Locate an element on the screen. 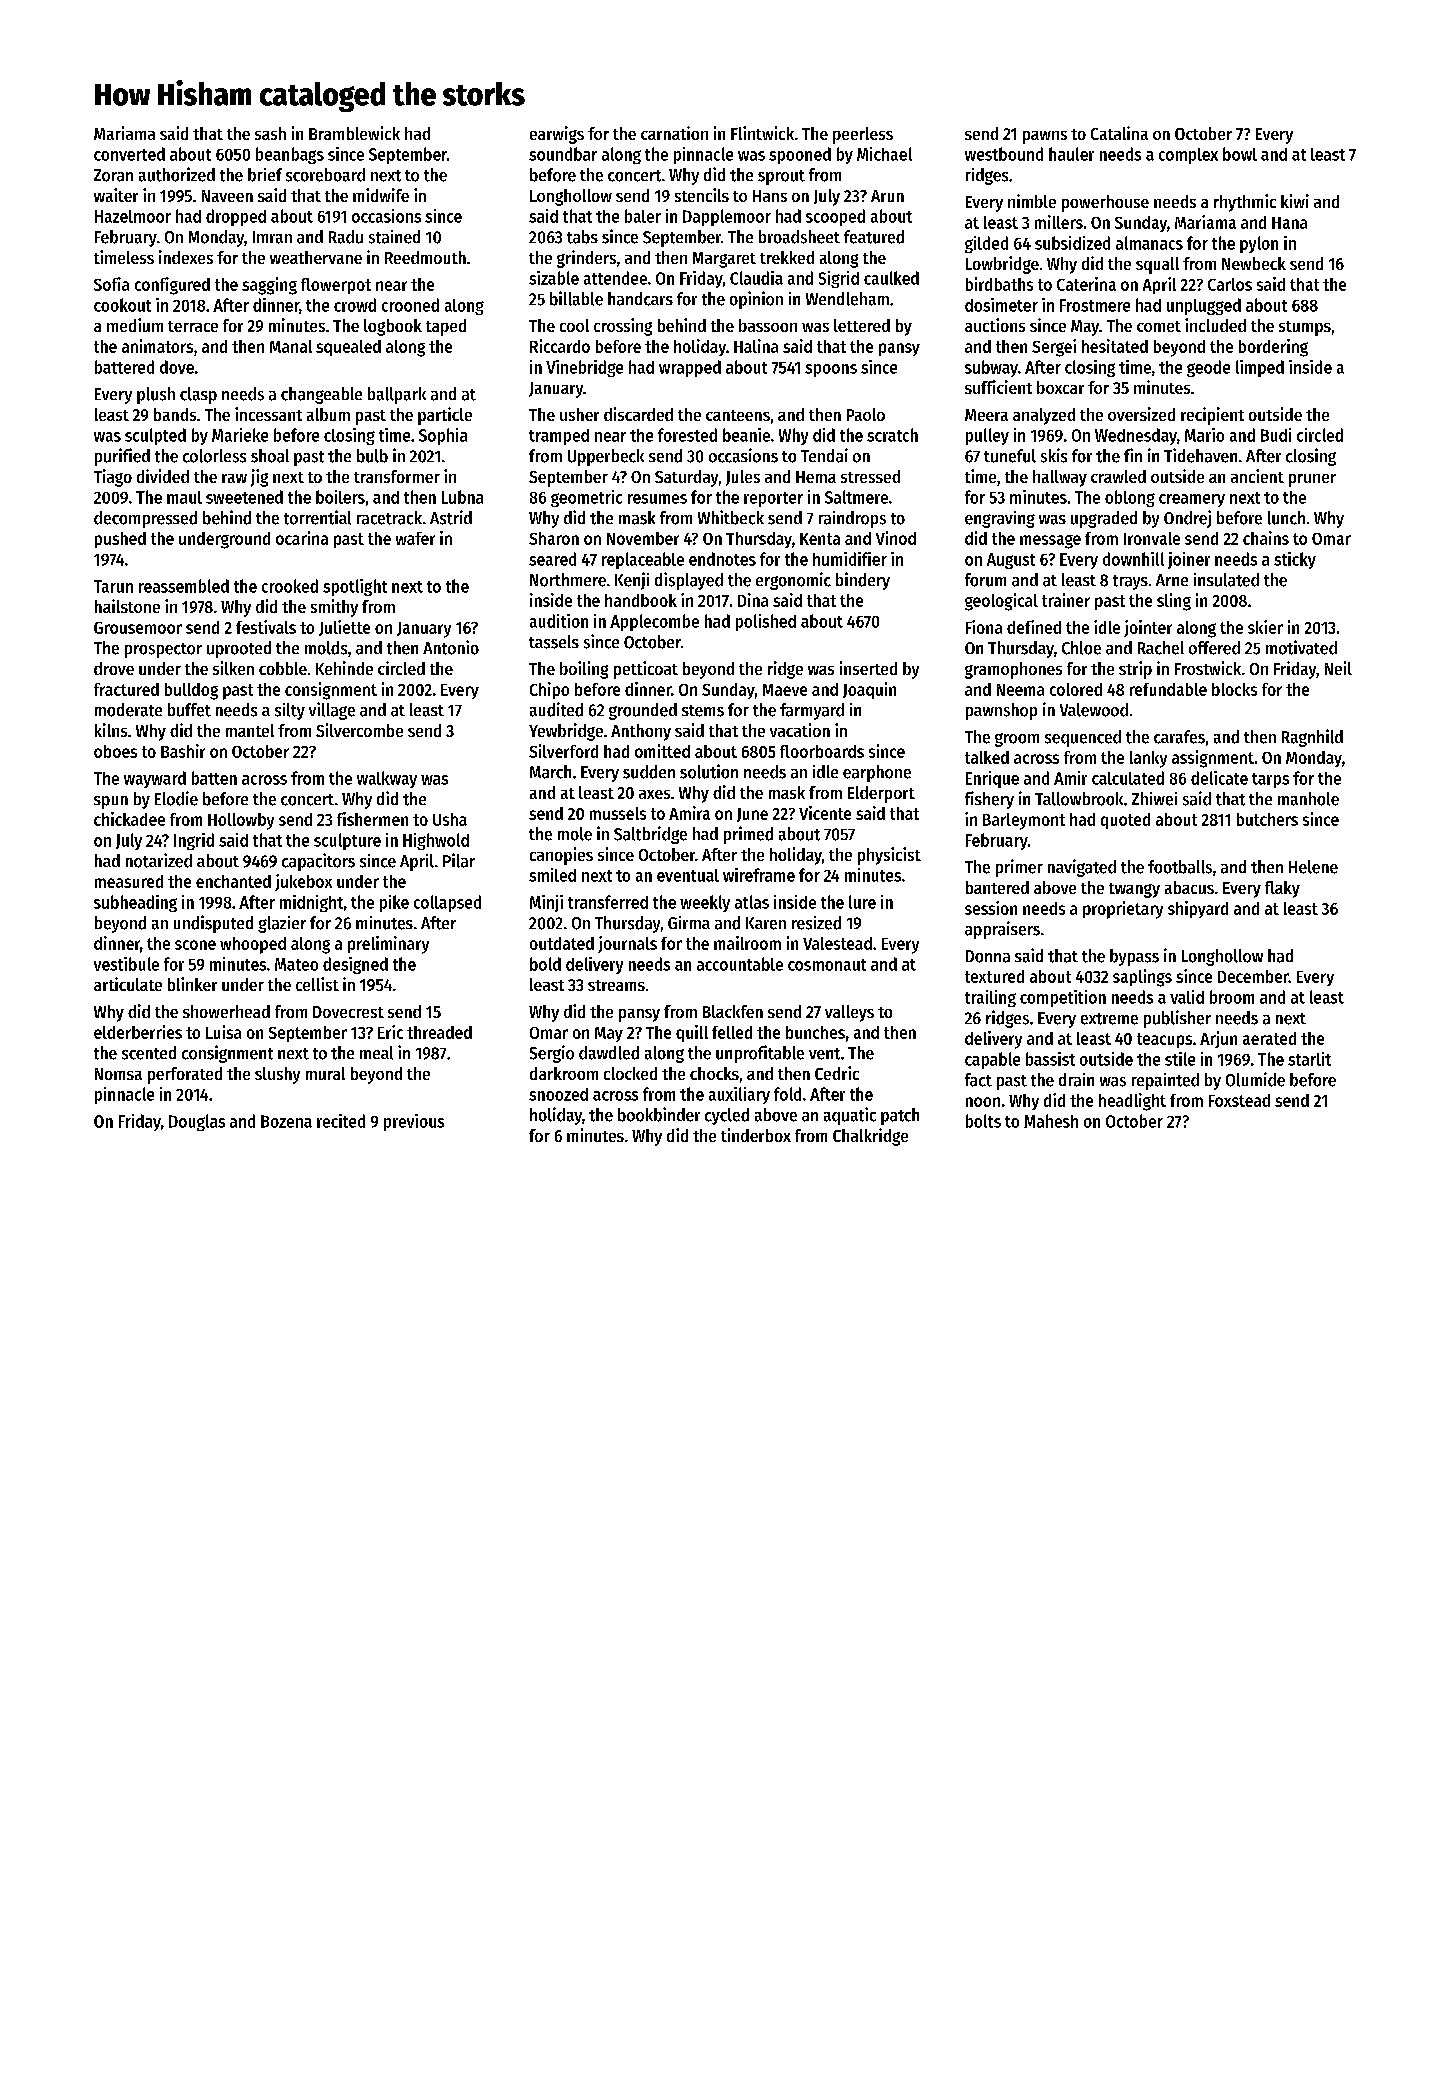  Douglas is located at coordinates (197, 1122).
